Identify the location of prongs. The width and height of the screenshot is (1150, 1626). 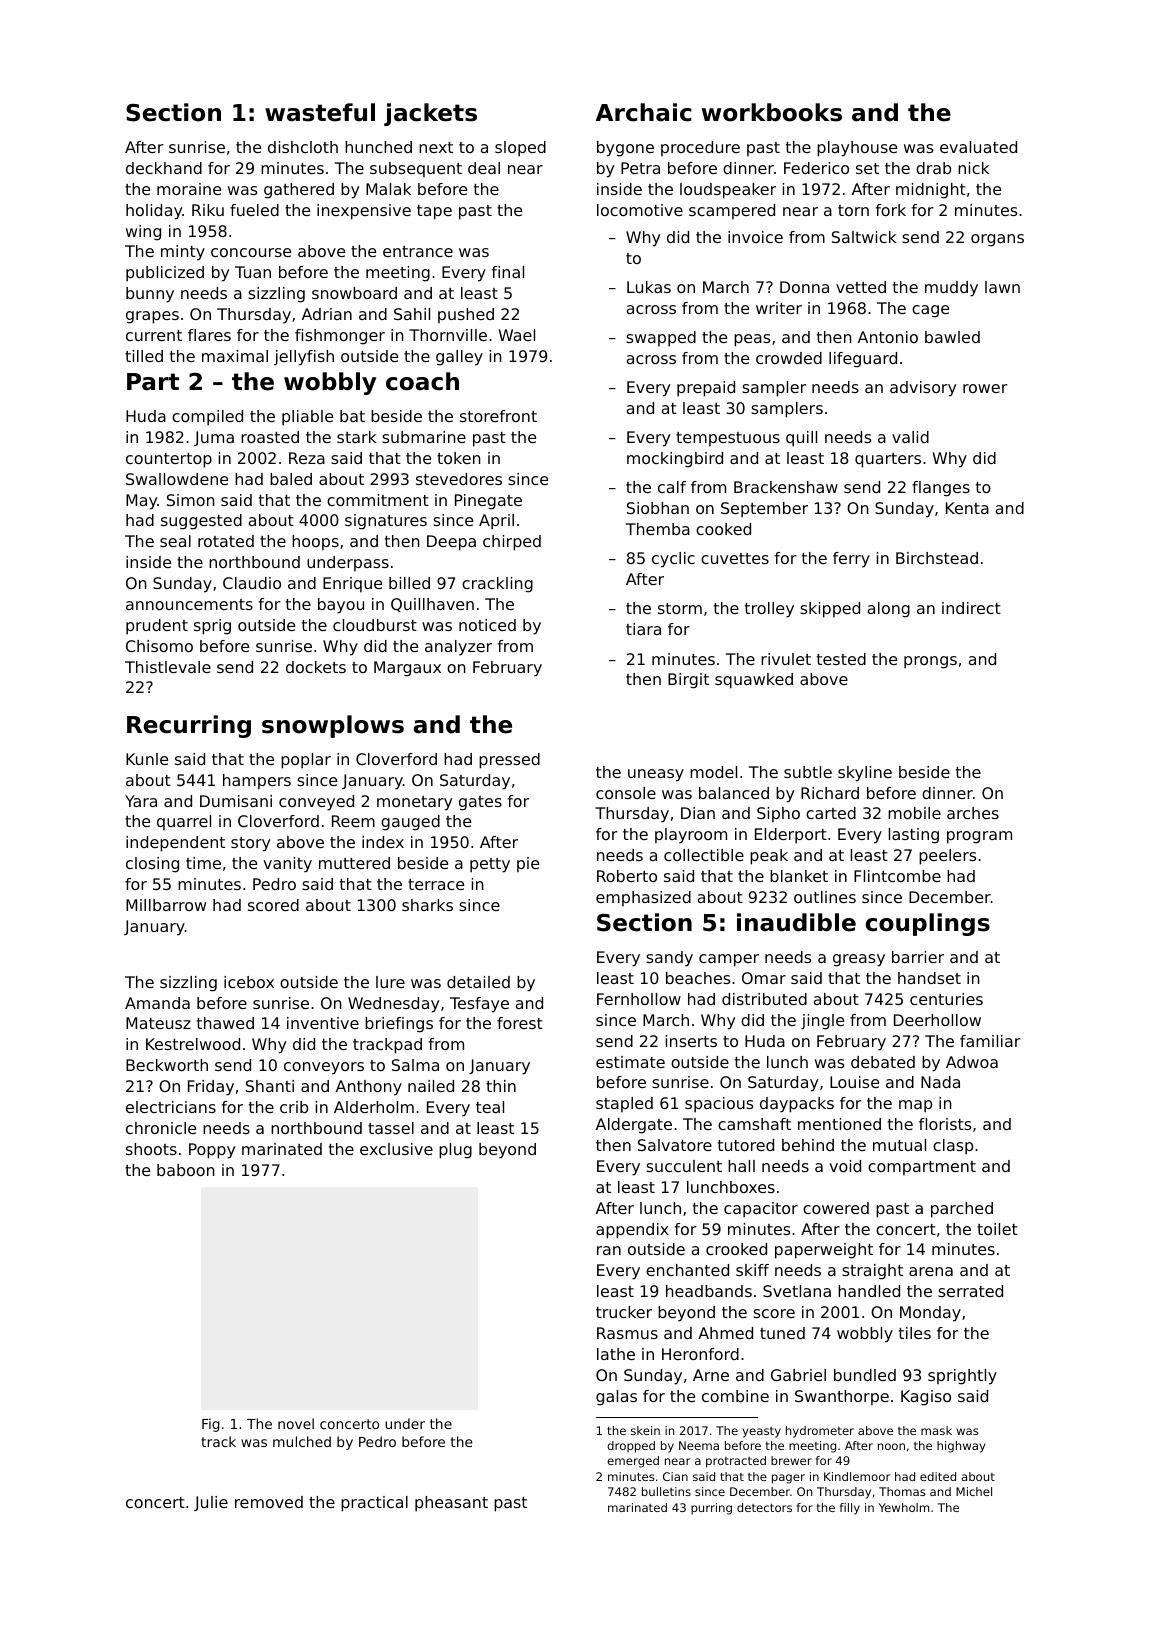
(930, 662).
